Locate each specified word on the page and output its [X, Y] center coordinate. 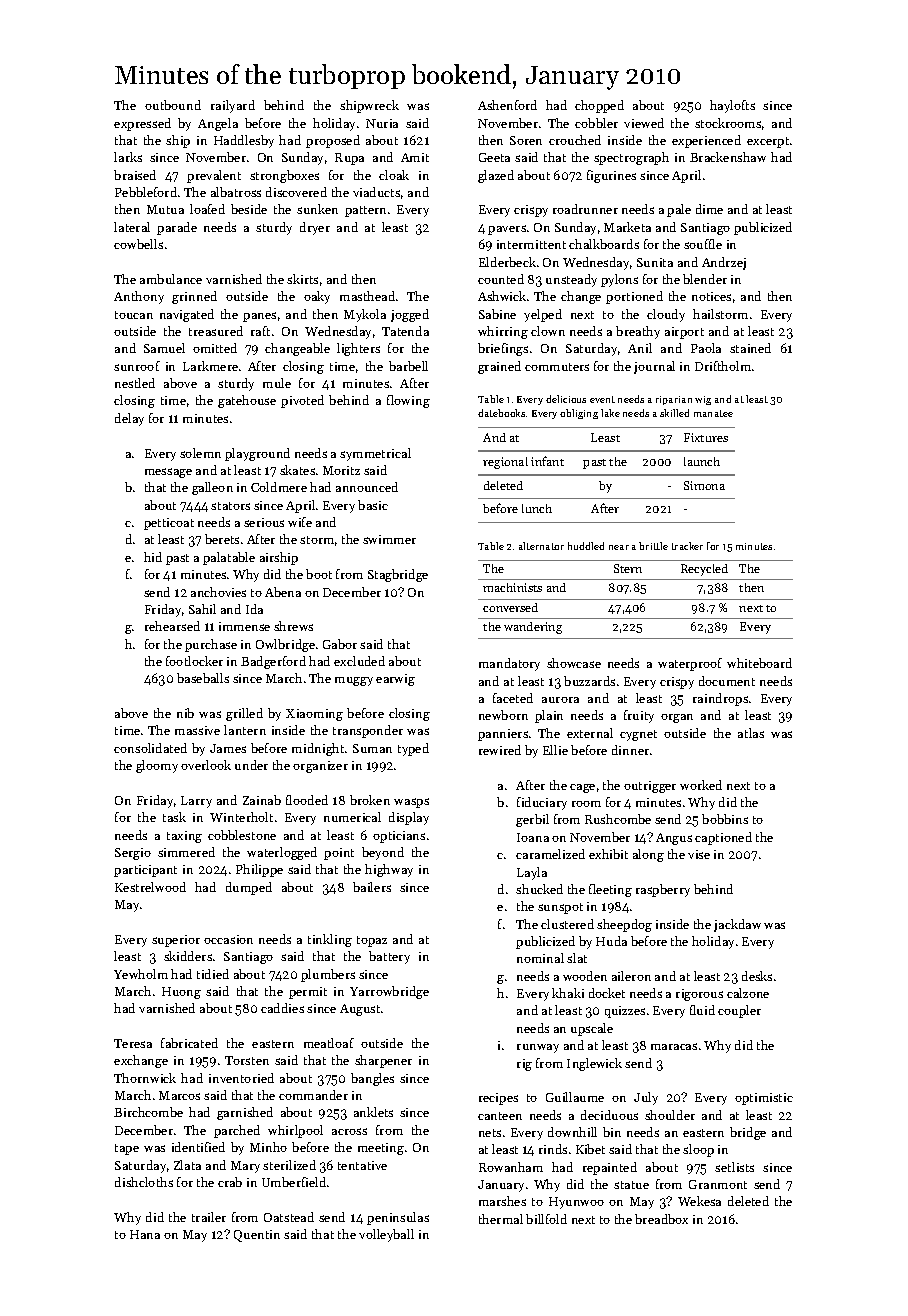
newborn [503, 715]
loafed [207, 209]
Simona [704, 485]
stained [750, 348]
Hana [145, 1234]
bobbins [725, 819]
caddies [282, 1008]
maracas [674, 1046]
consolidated [150, 748]
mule [277, 383]
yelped [543, 315]
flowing [408, 401]
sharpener [383, 1061]
